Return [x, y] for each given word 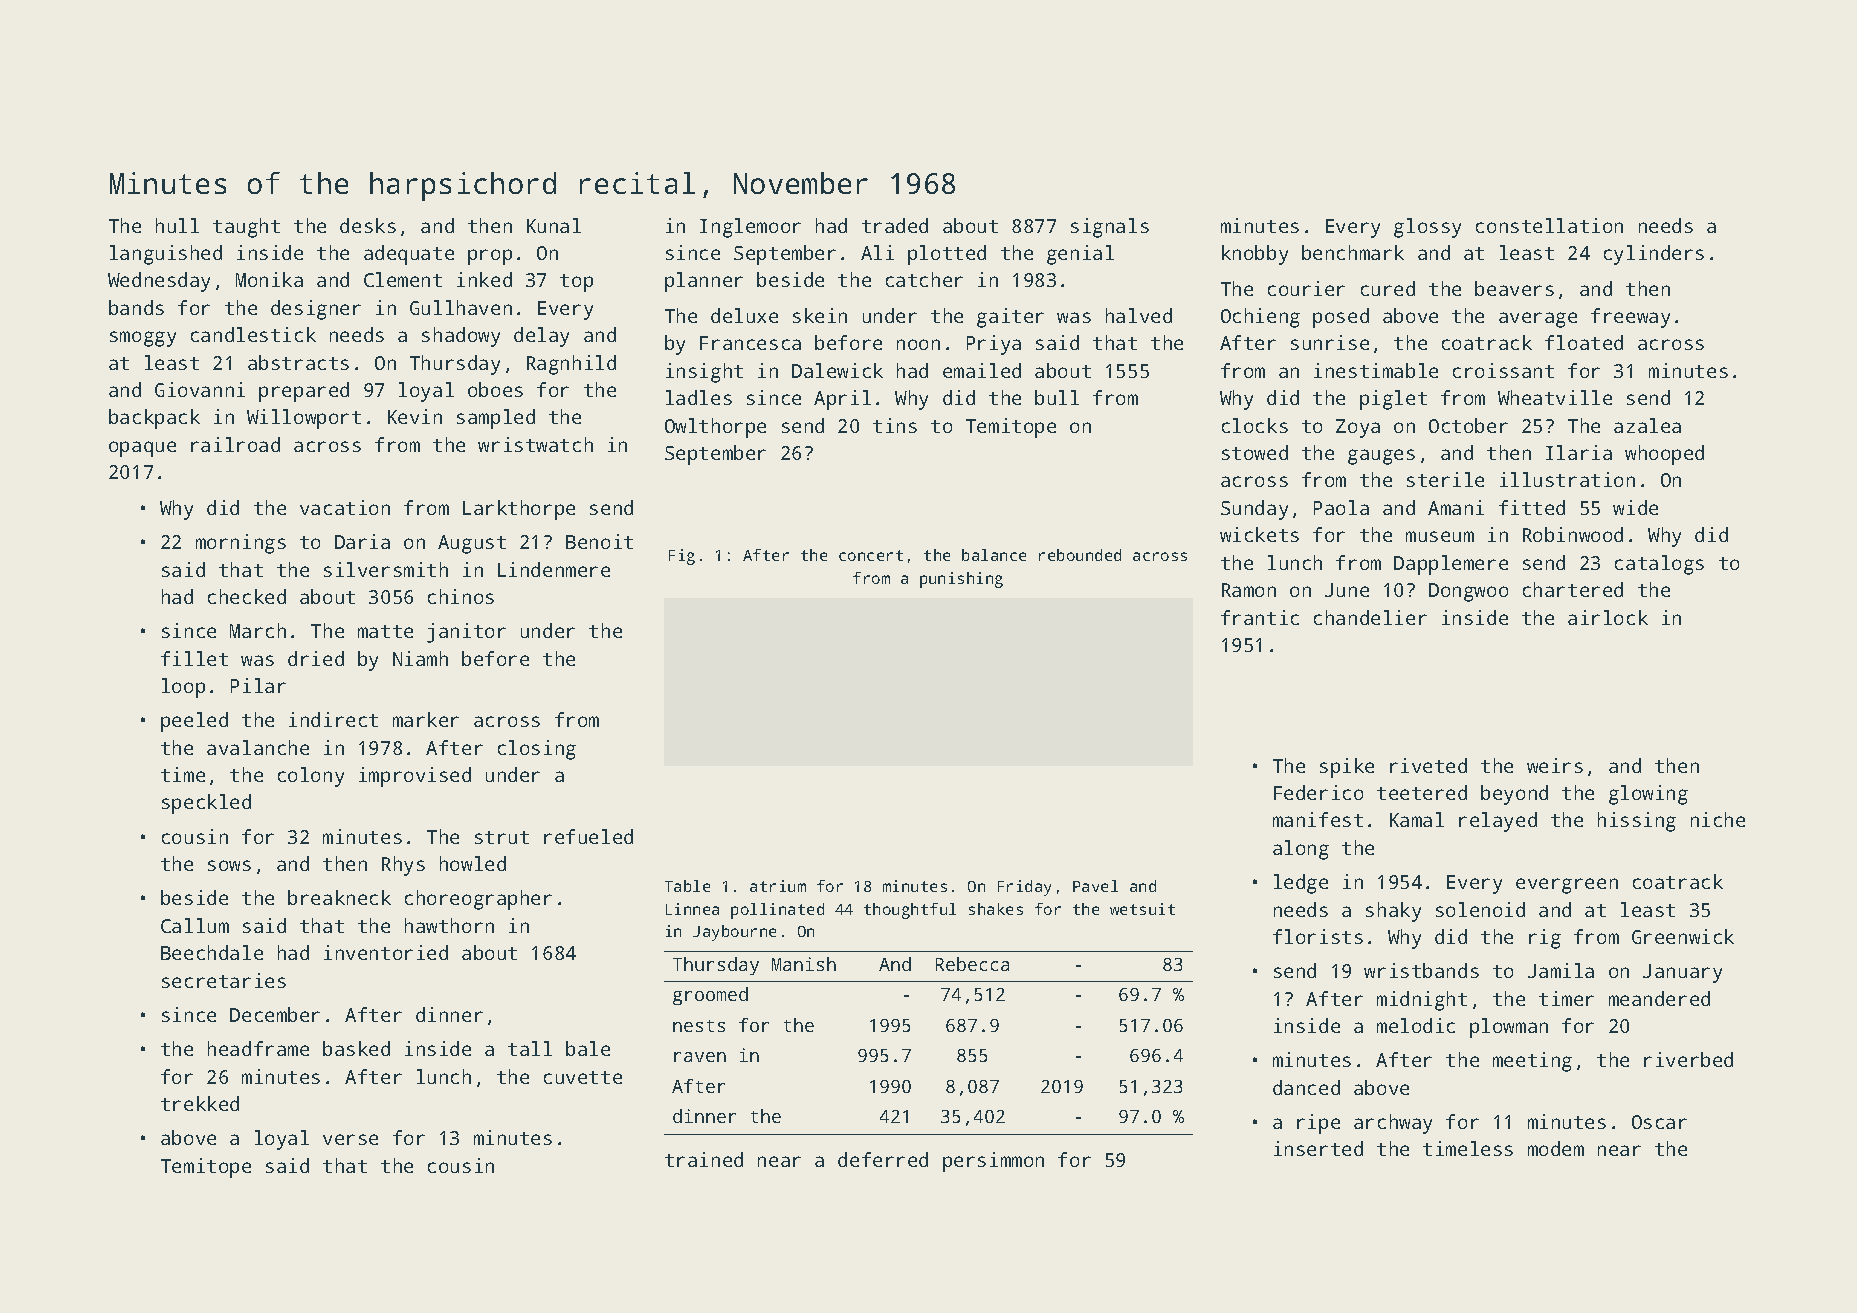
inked [484, 279]
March [258, 630]
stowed [1255, 452]
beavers [1514, 288]
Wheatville [1555, 397]
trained [704, 1159]
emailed [982, 370]
